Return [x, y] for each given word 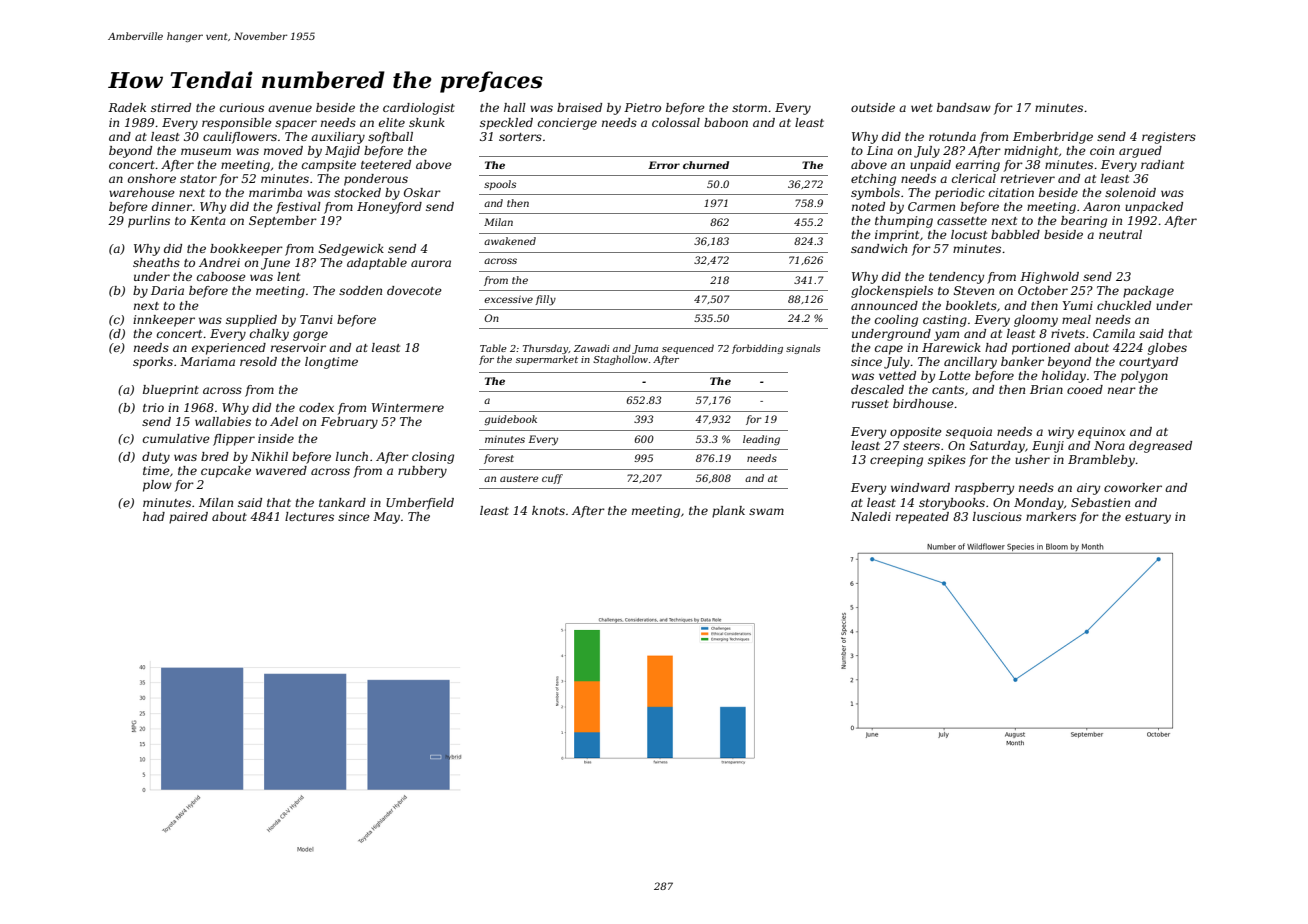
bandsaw [964, 107]
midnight [1031, 152]
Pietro [642, 107]
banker [1022, 361]
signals [803, 349]
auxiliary [338, 138]
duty [156, 458]
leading [761, 440]
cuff [552, 479]
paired [188, 518]
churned [706, 165]
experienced [229, 349]
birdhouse [923, 403]
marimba [275, 192]
